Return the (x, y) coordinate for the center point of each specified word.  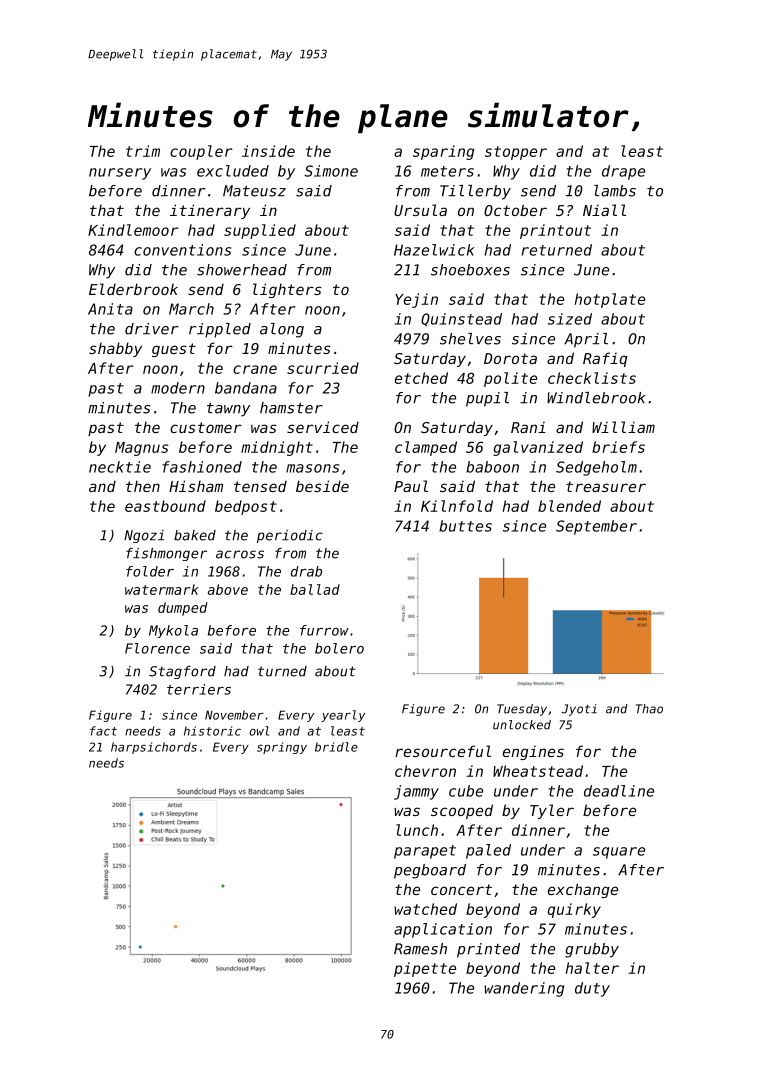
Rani (528, 427)
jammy (416, 792)
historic (212, 731)
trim (143, 151)
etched (421, 378)
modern (178, 388)
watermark (162, 589)
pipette (425, 969)
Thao (649, 709)
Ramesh (420, 949)
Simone (331, 171)
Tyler (552, 811)
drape (623, 172)
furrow (324, 630)
